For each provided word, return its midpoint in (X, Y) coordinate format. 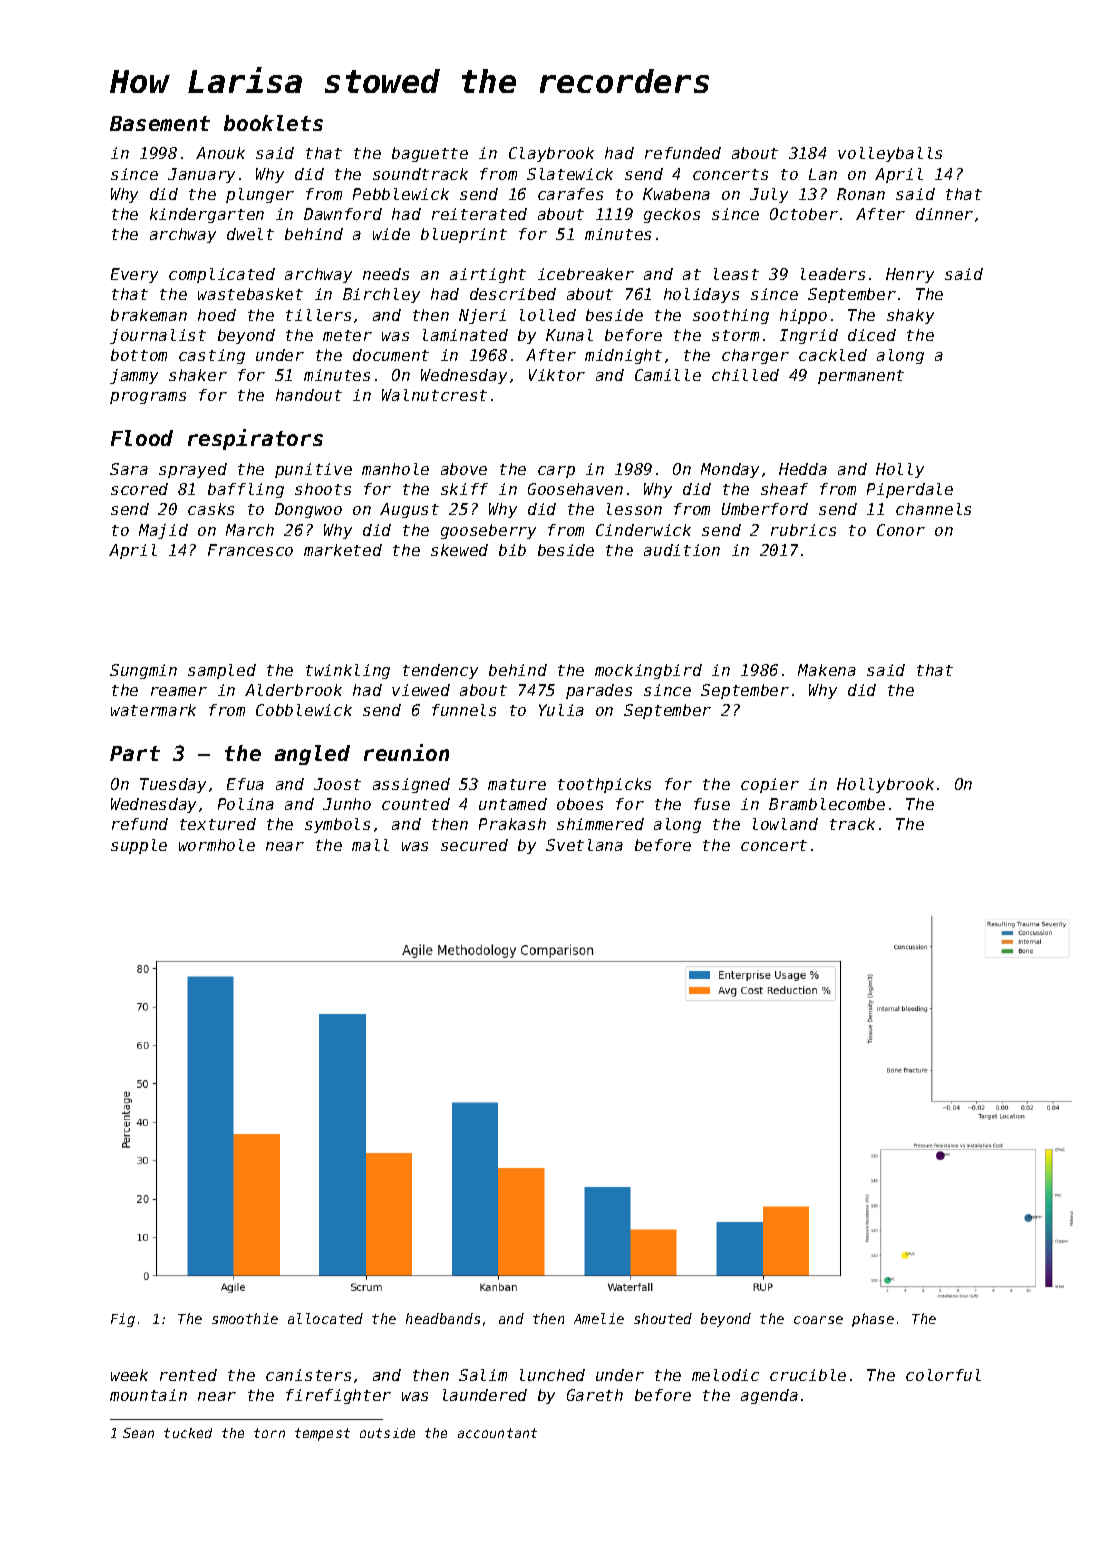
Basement (160, 123)
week (129, 1375)
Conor (901, 530)
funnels (464, 710)
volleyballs (890, 154)
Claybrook (551, 154)
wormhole (217, 845)
